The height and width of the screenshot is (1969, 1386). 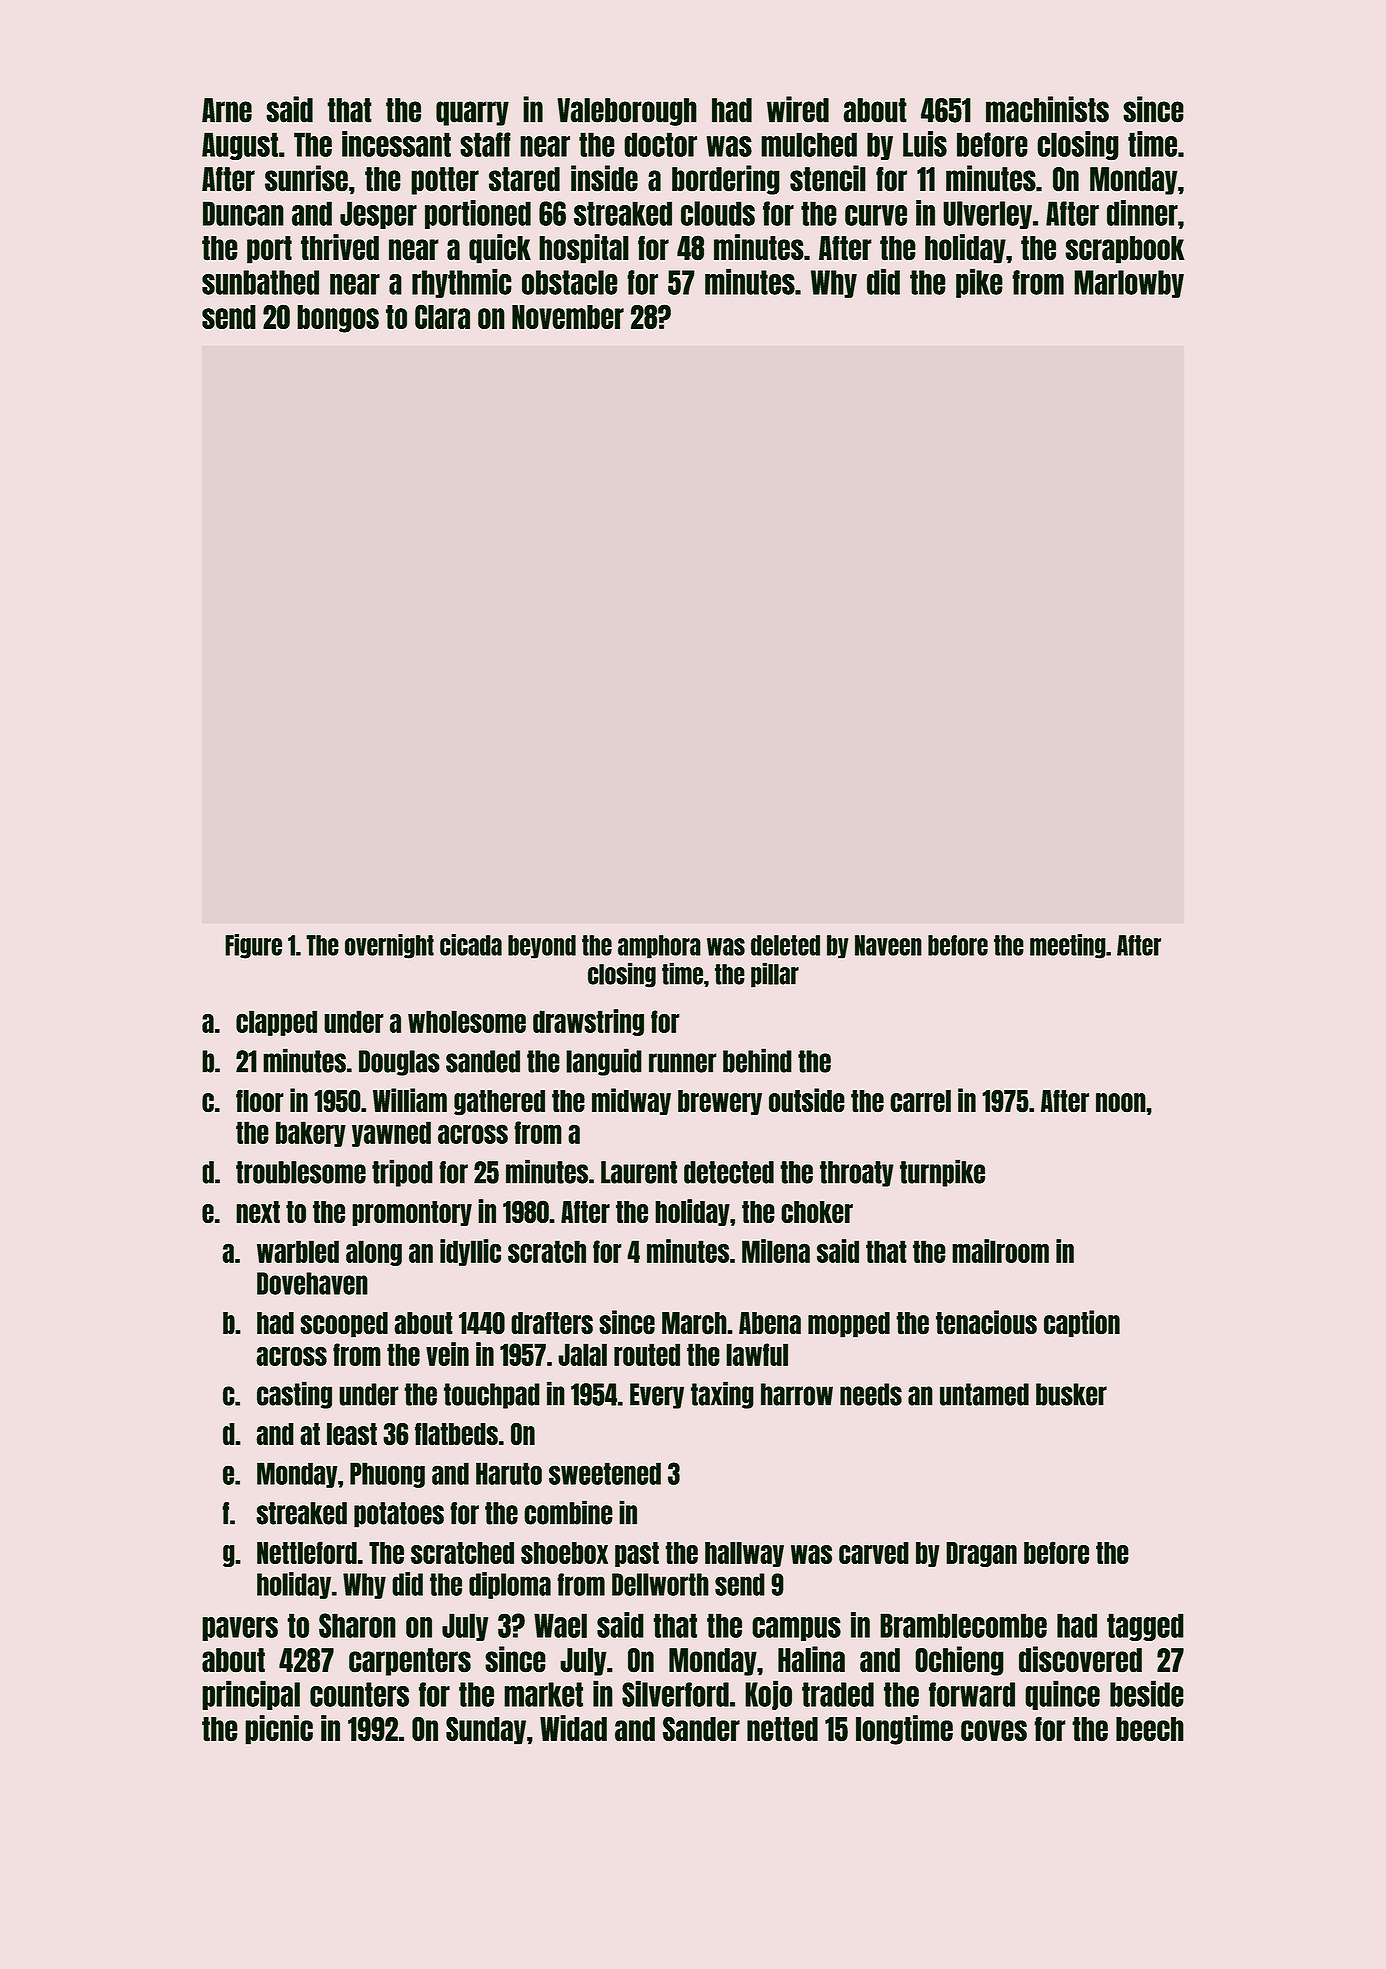 I want to click on coves, so click(x=994, y=1731).
